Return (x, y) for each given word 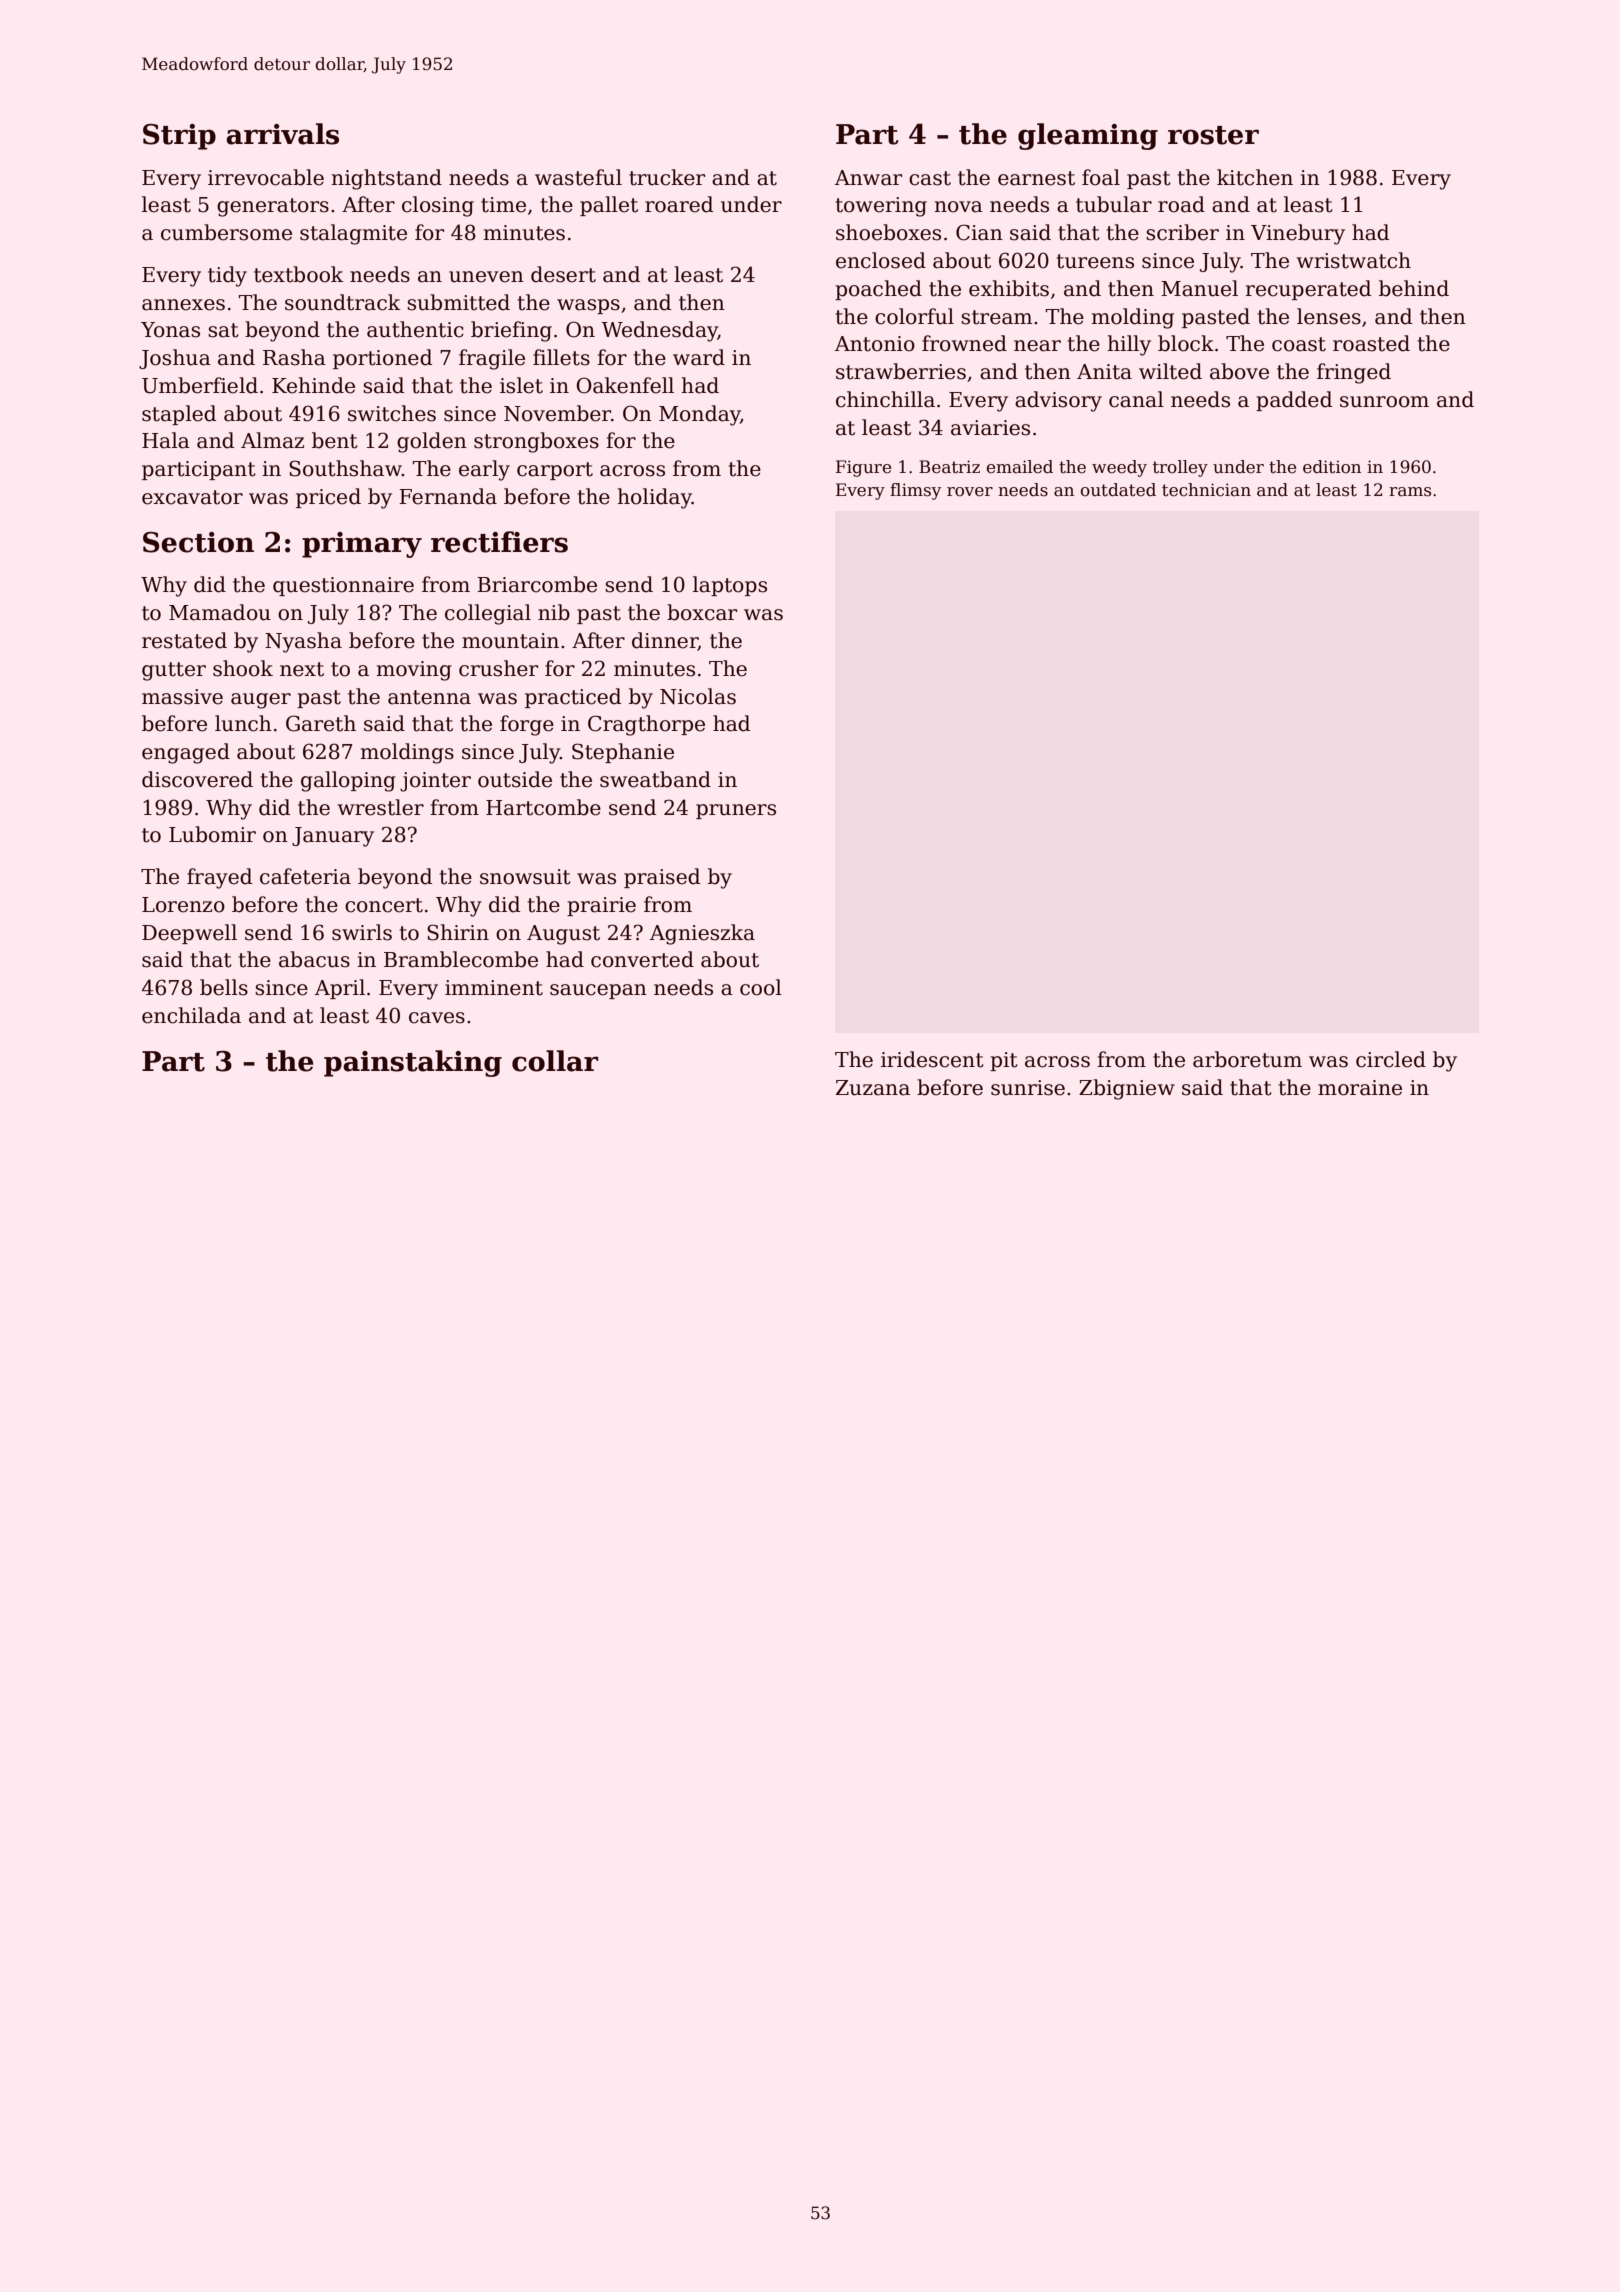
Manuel (1199, 288)
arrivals (282, 134)
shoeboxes (888, 232)
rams (1410, 492)
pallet (609, 206)
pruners (736, 811)
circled (1391, 1059)
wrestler (381, 807)
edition (1332, 467)
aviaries (990, 428)
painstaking (413, 1063)
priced (328, 498)
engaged (186, 753)
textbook (299, 274)
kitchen (1255, 177)
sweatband (655, 779)
